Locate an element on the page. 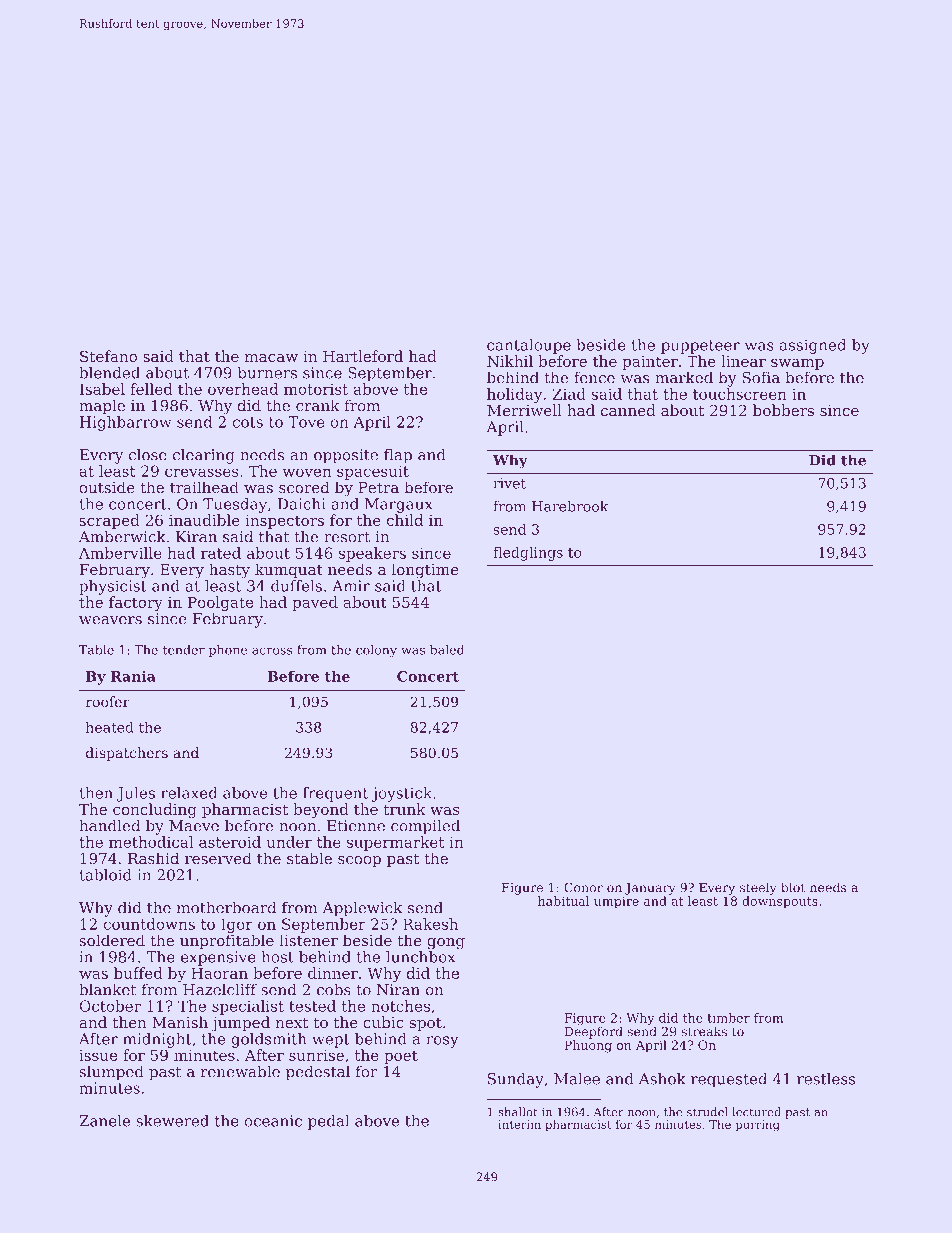 The image size is (952, 1233). gong is located at coordinates (446, 944).
